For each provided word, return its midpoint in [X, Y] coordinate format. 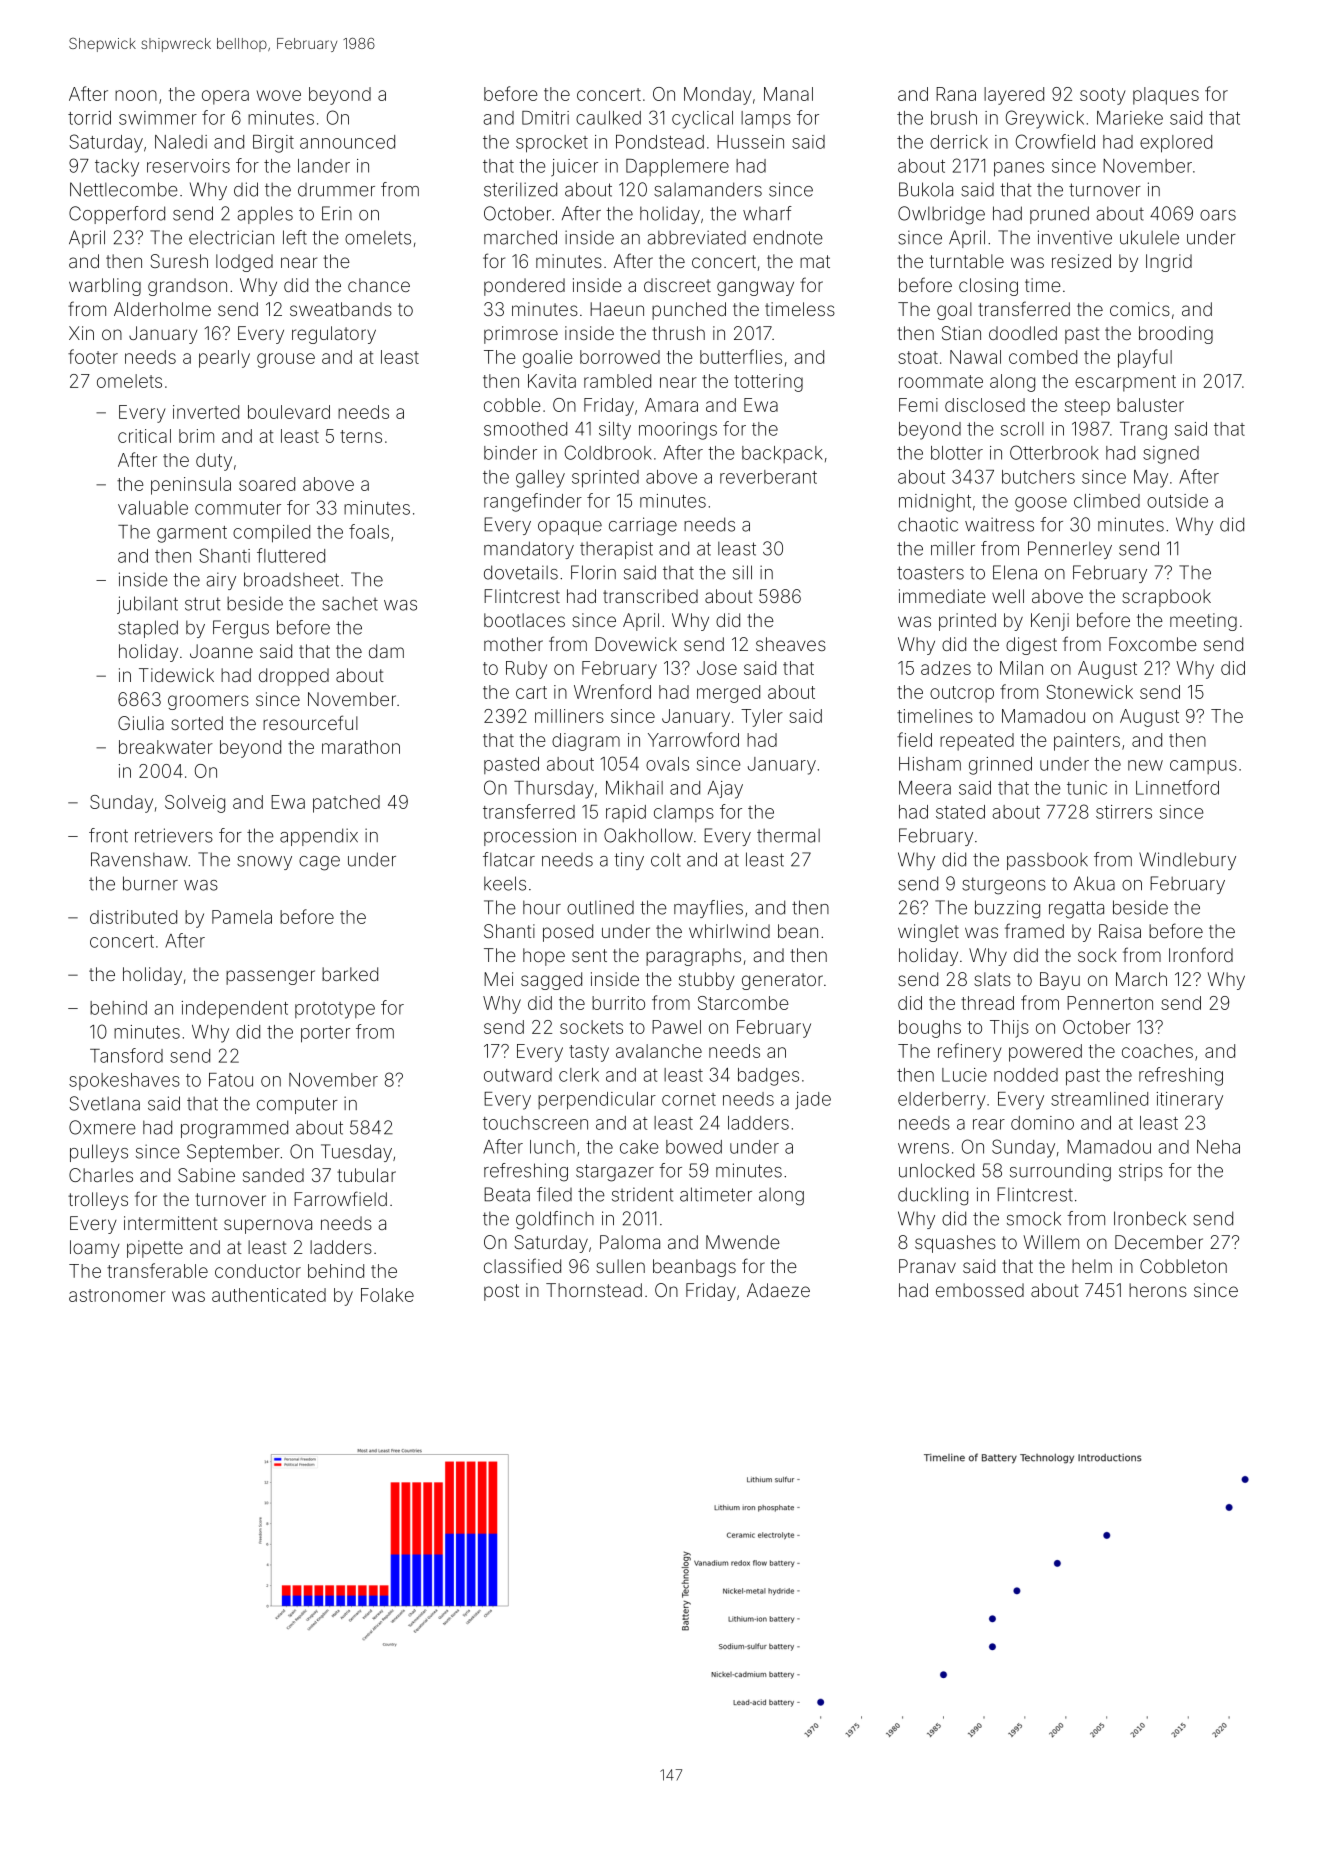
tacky [117, 168]
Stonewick [1090, 692]
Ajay [725, 790]
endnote [788, 237]
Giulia [141, 723]
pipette [155, 1249]
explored [1176, 144]
